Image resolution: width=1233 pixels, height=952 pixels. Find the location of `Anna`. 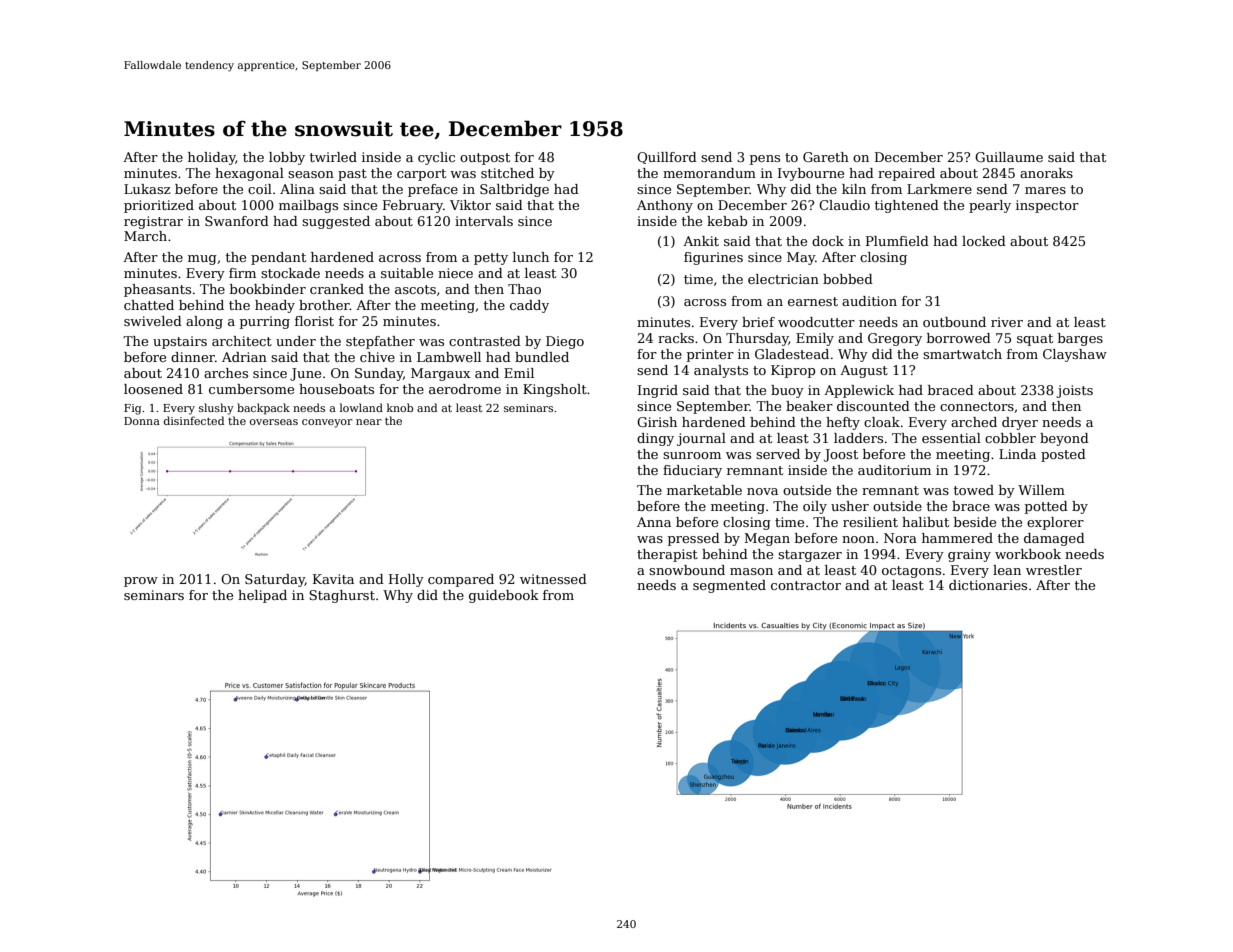

Anna is located at coordinates (654, 522).
